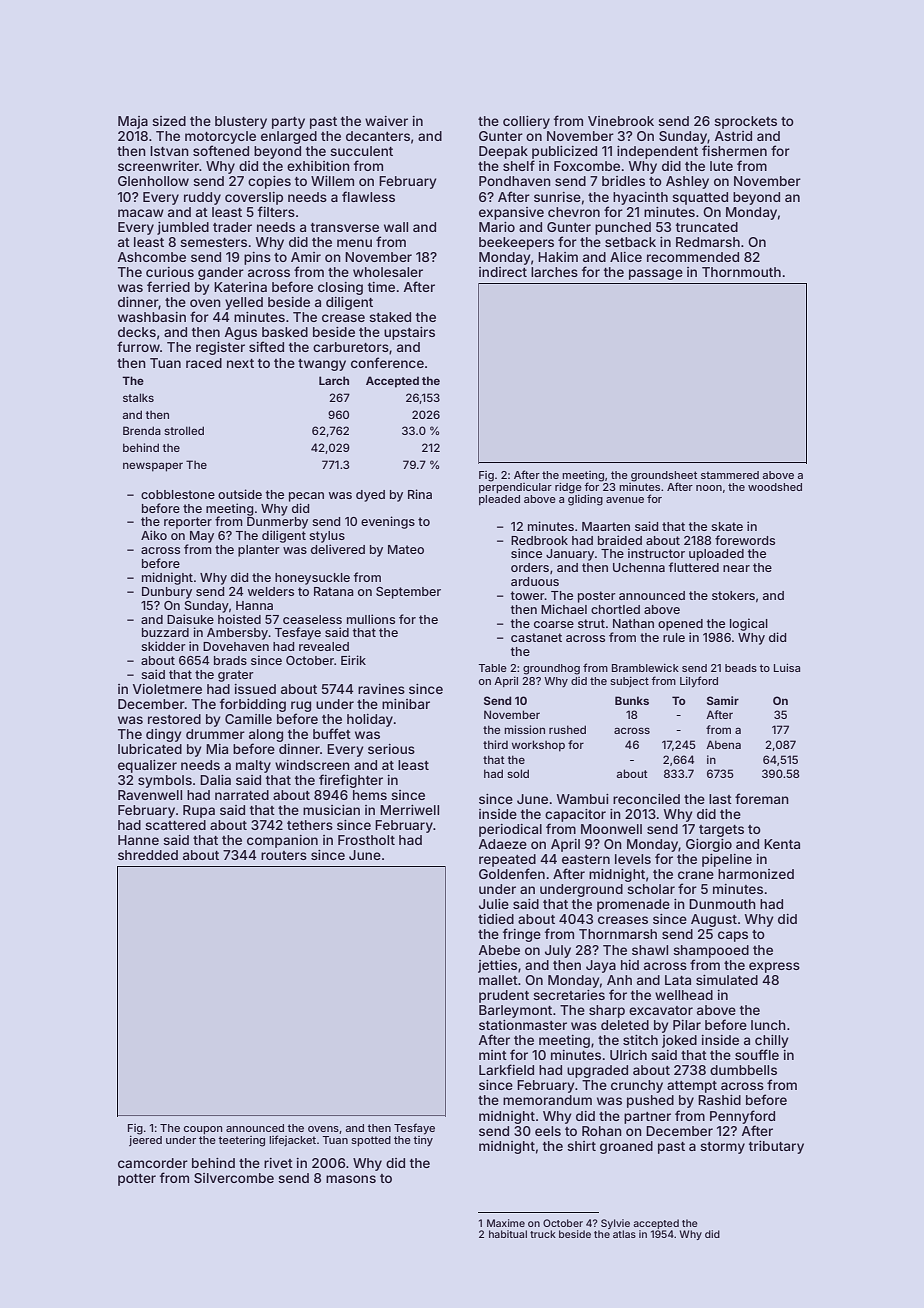 Image resolution: width=924 pixels, height=1308 pixels. What do you see at coordinates (133, 122) in the page?
I see `Maja` at bounding box center [133, 122].
